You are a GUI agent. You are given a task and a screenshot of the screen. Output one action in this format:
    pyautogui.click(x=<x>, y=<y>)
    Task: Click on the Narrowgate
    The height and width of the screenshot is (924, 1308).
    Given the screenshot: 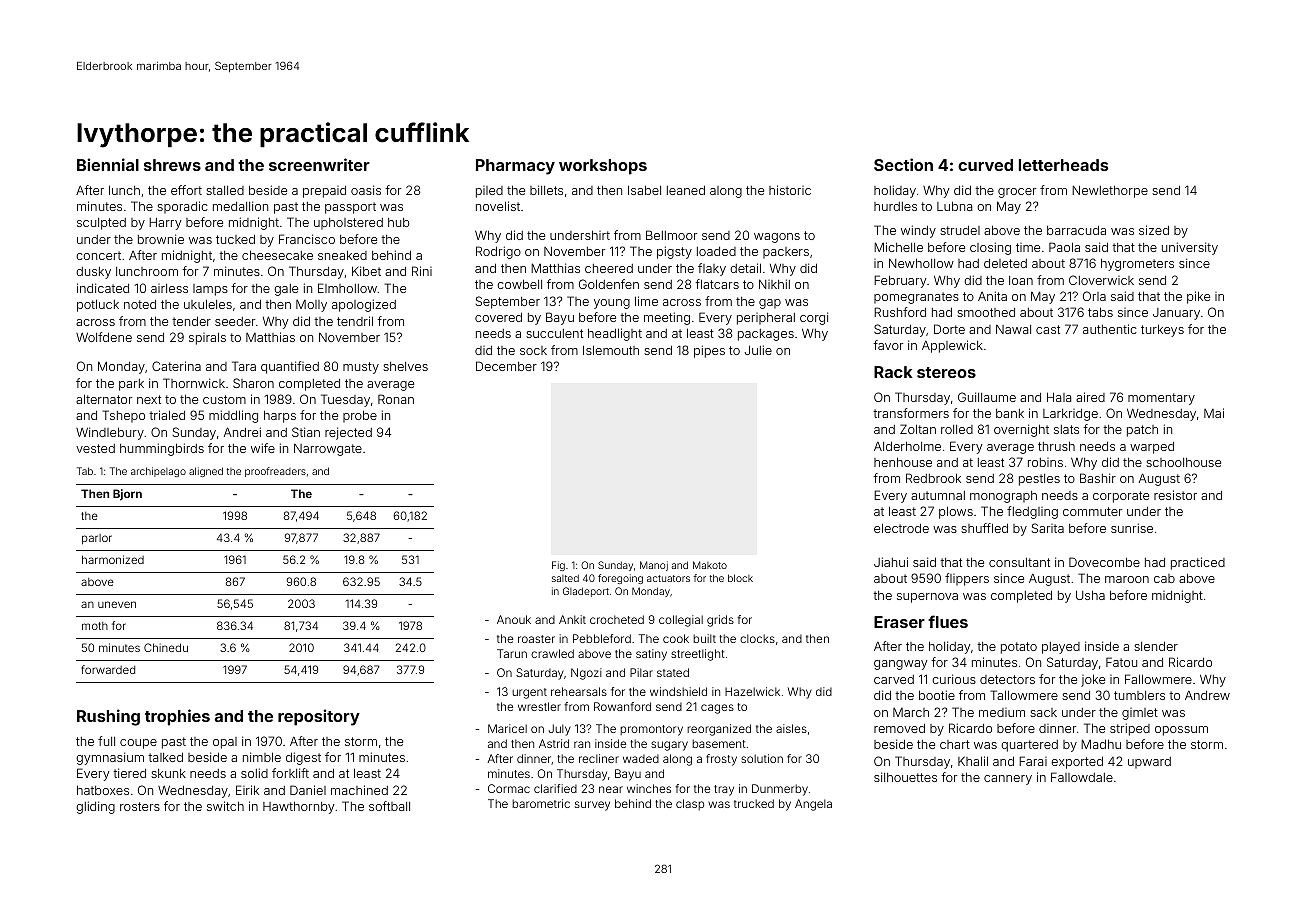 What is the action you would take?
    pyautogui.click(x=328, y=450)
